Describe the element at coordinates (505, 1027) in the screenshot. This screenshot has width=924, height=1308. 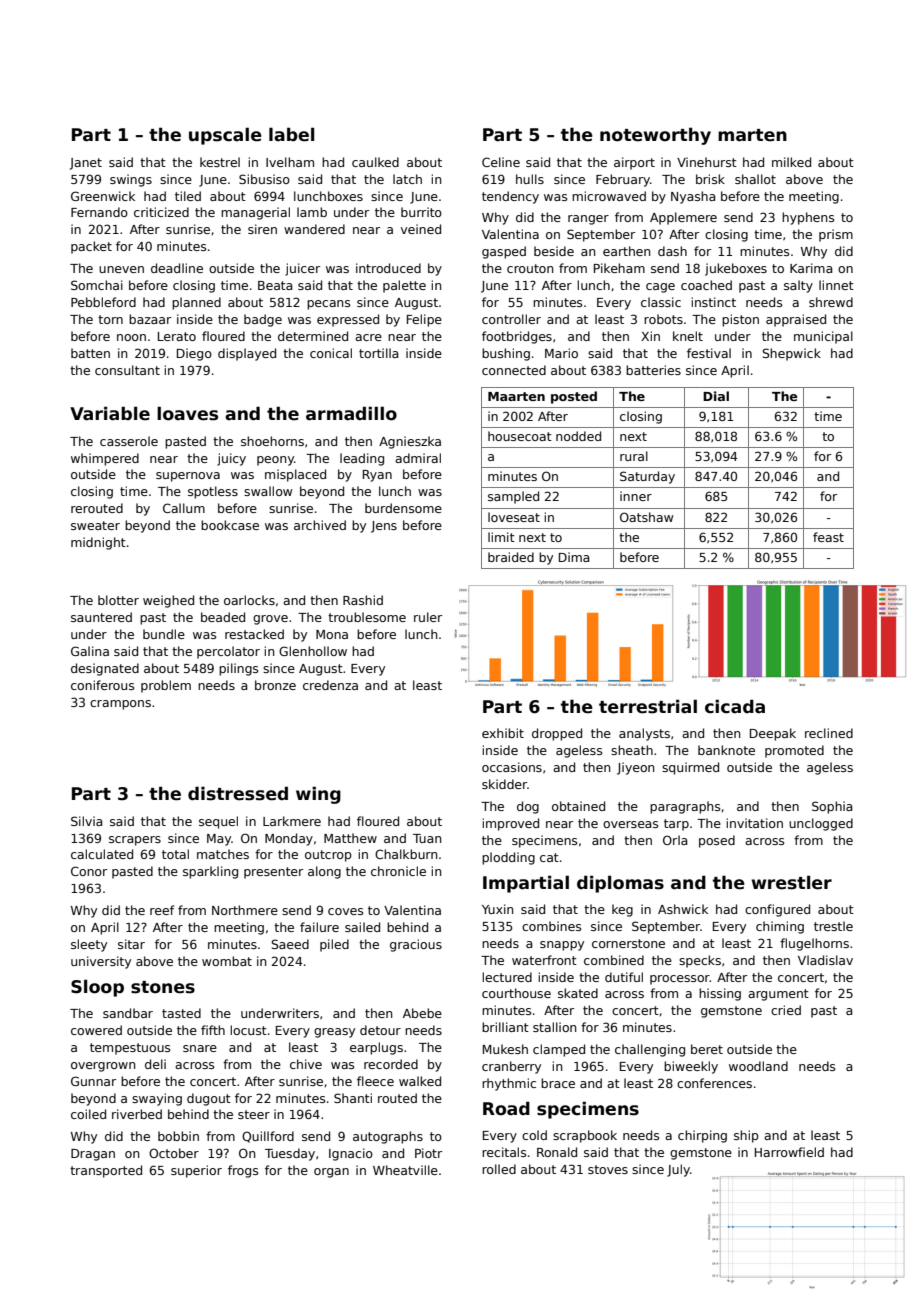
I see `brilliant` at that location.
